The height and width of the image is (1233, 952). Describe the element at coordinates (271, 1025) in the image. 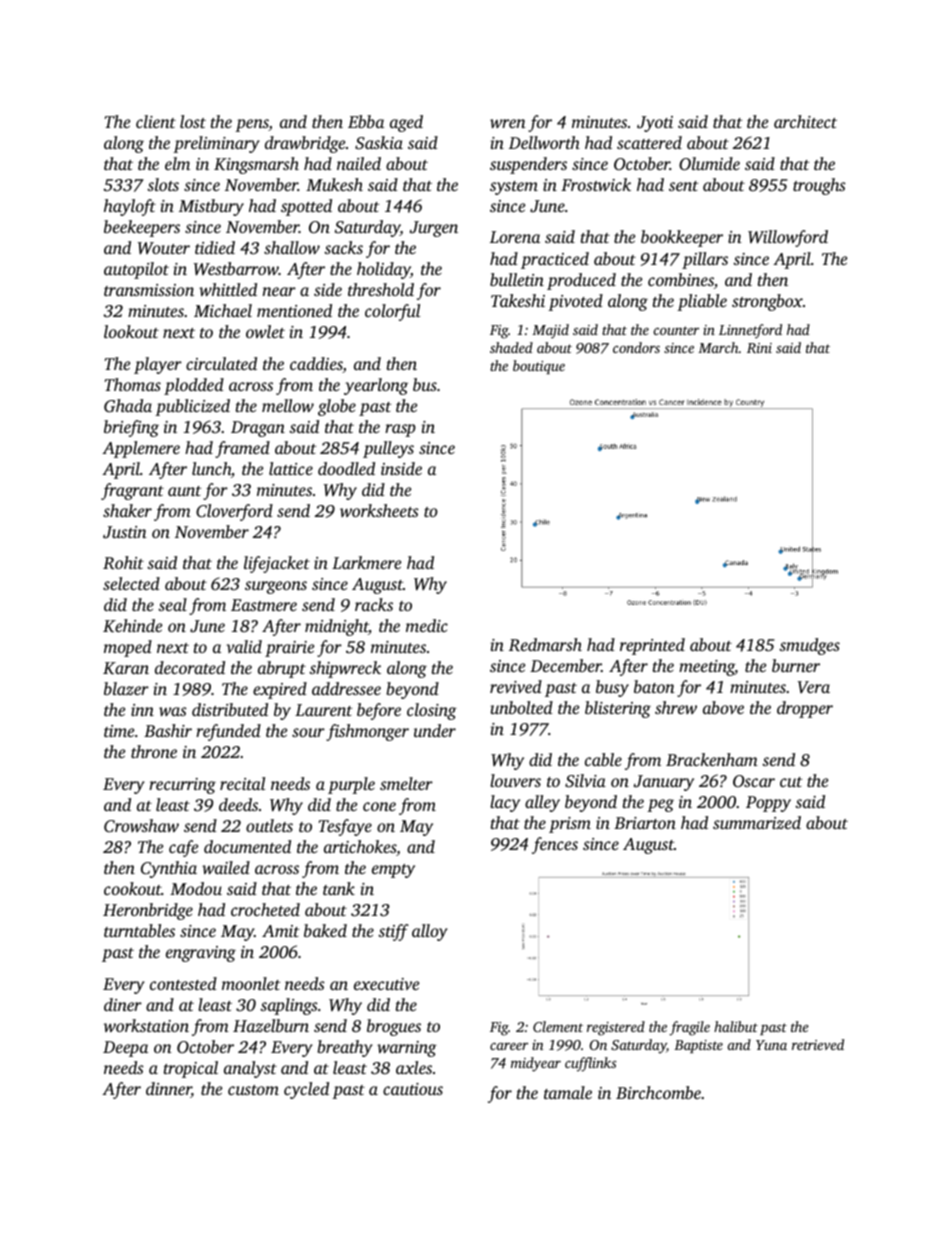

I see `Hazelburn` at that location.
